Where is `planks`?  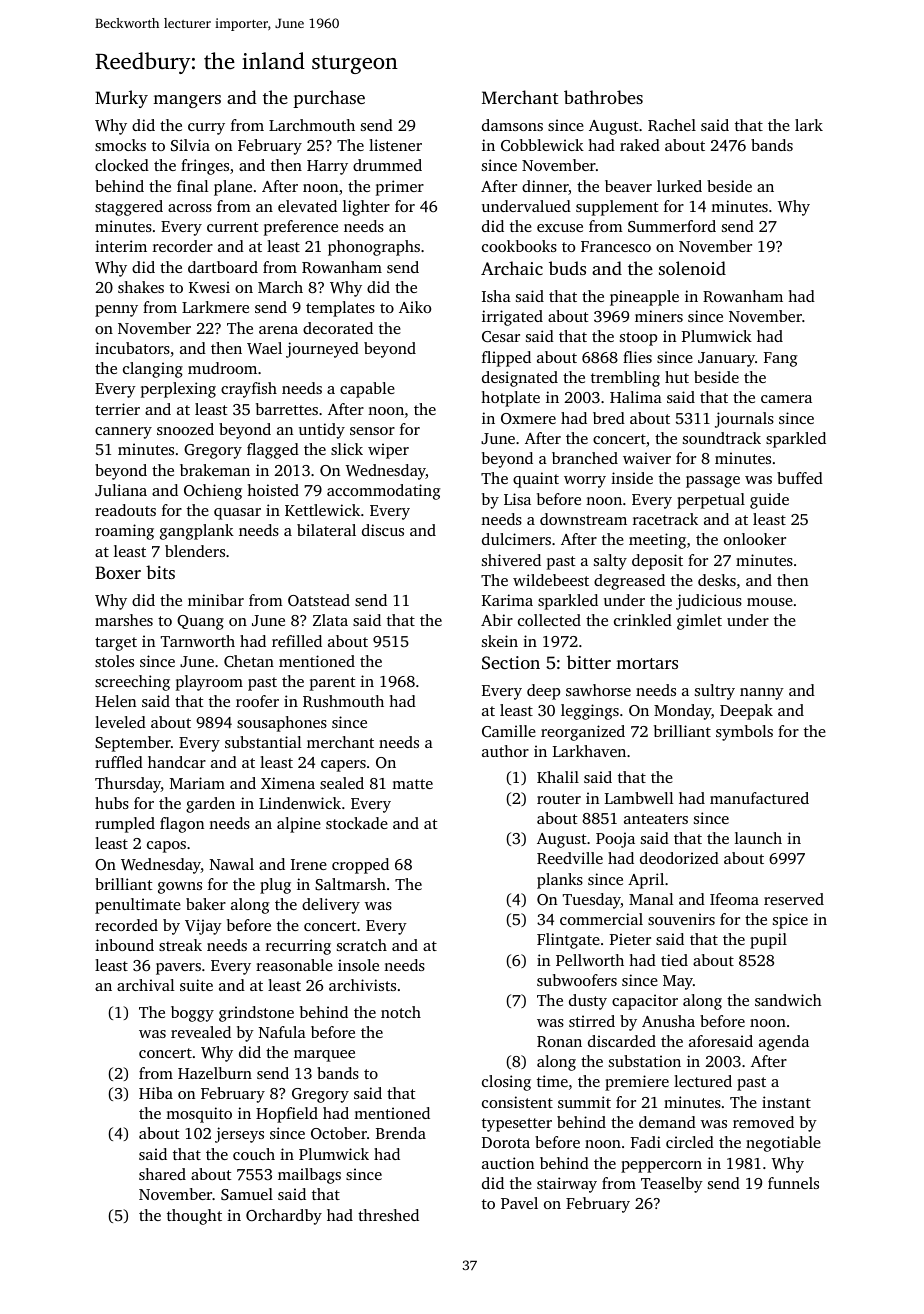
planks is located at coordinates (560, 881).
